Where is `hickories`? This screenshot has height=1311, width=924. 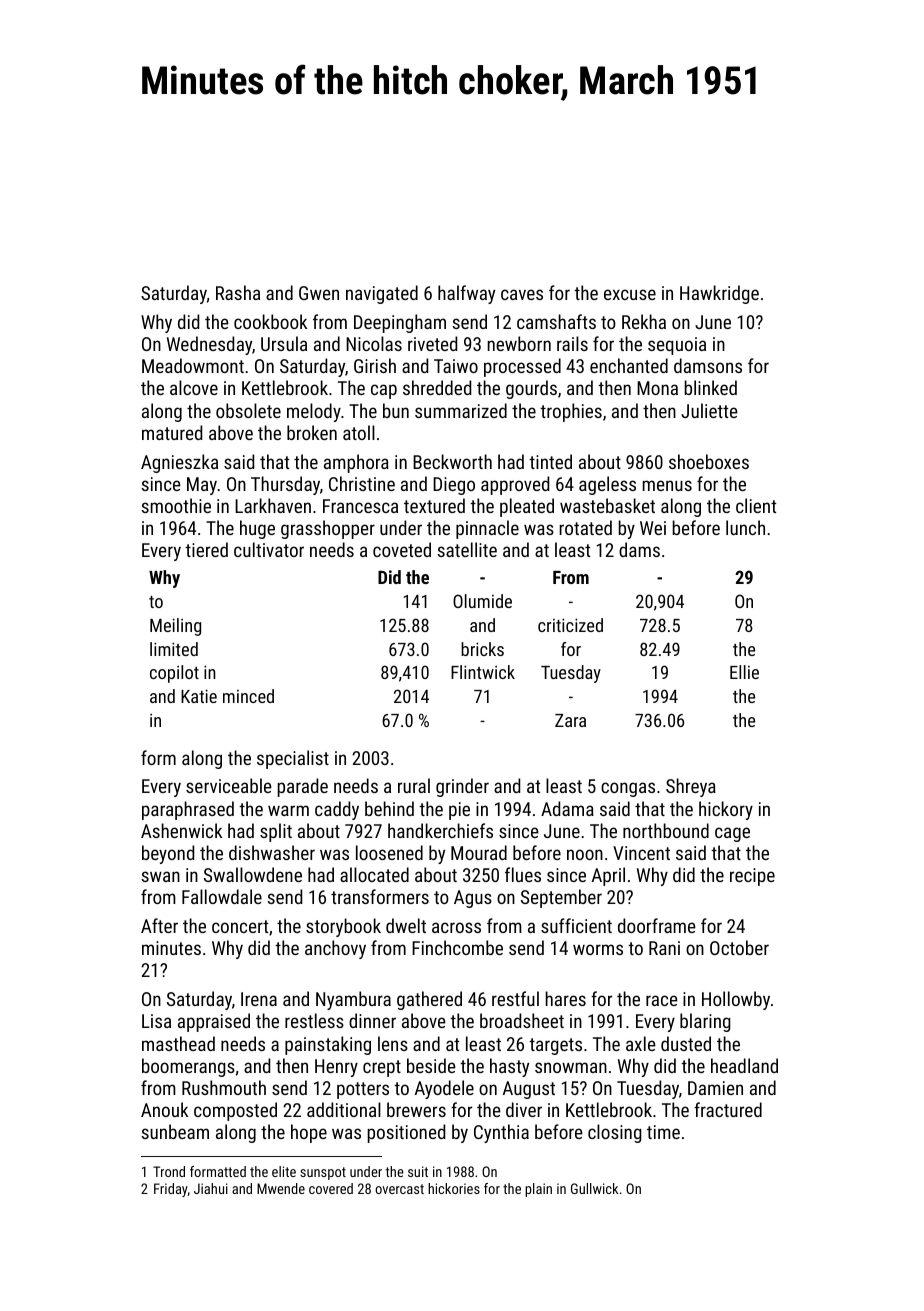 hickories is located at coordinates (454, 1188).
